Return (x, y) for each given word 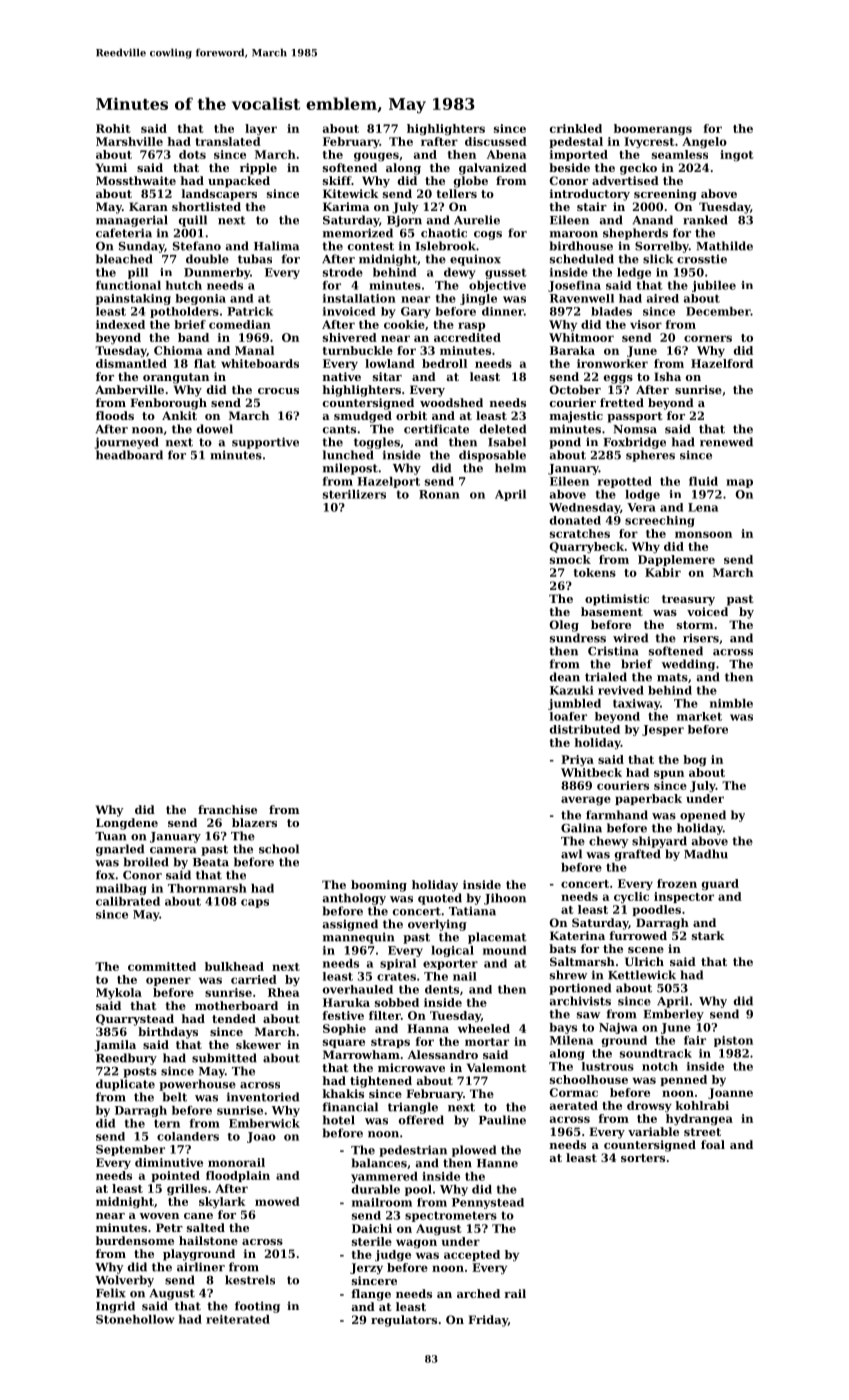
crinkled (576, 128)
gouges (376, 157)
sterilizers (354, 494)
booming (379, 886)
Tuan (110, 836)
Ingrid (115, 1307)
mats (672, 677)
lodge (642, 495)
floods (115, 415)
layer (261, 130)
